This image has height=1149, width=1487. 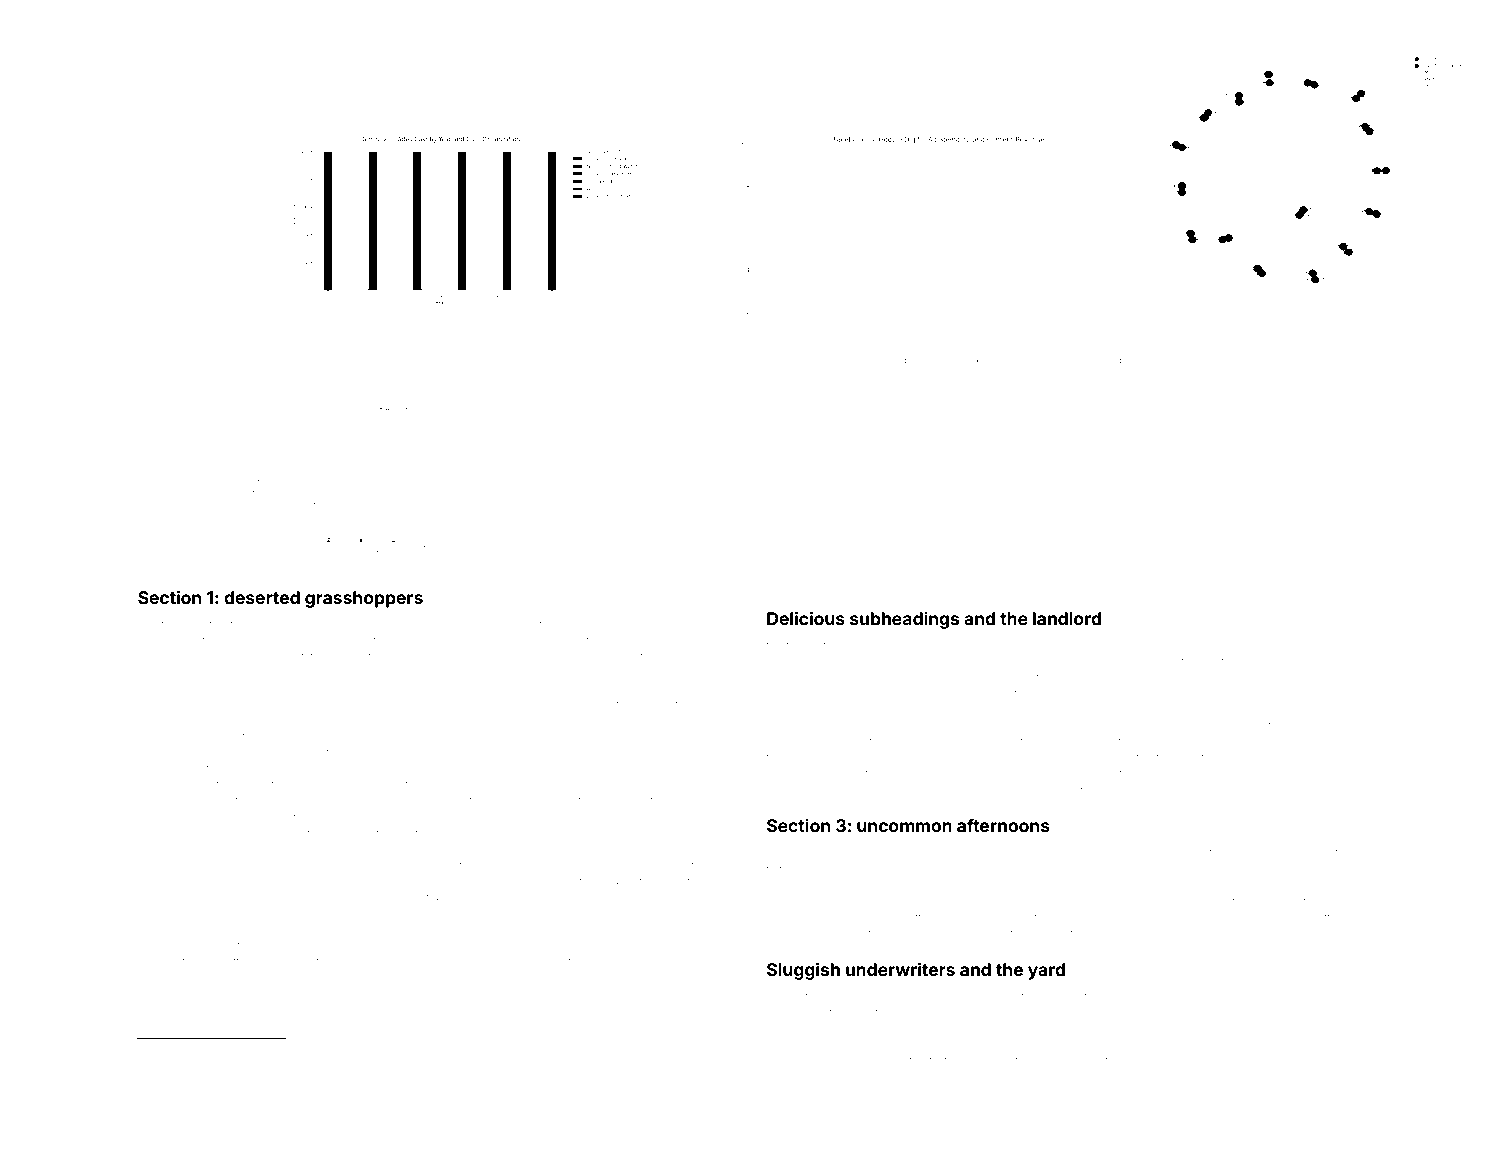 I want to click on landlord, so click(x=1067, y=618).
